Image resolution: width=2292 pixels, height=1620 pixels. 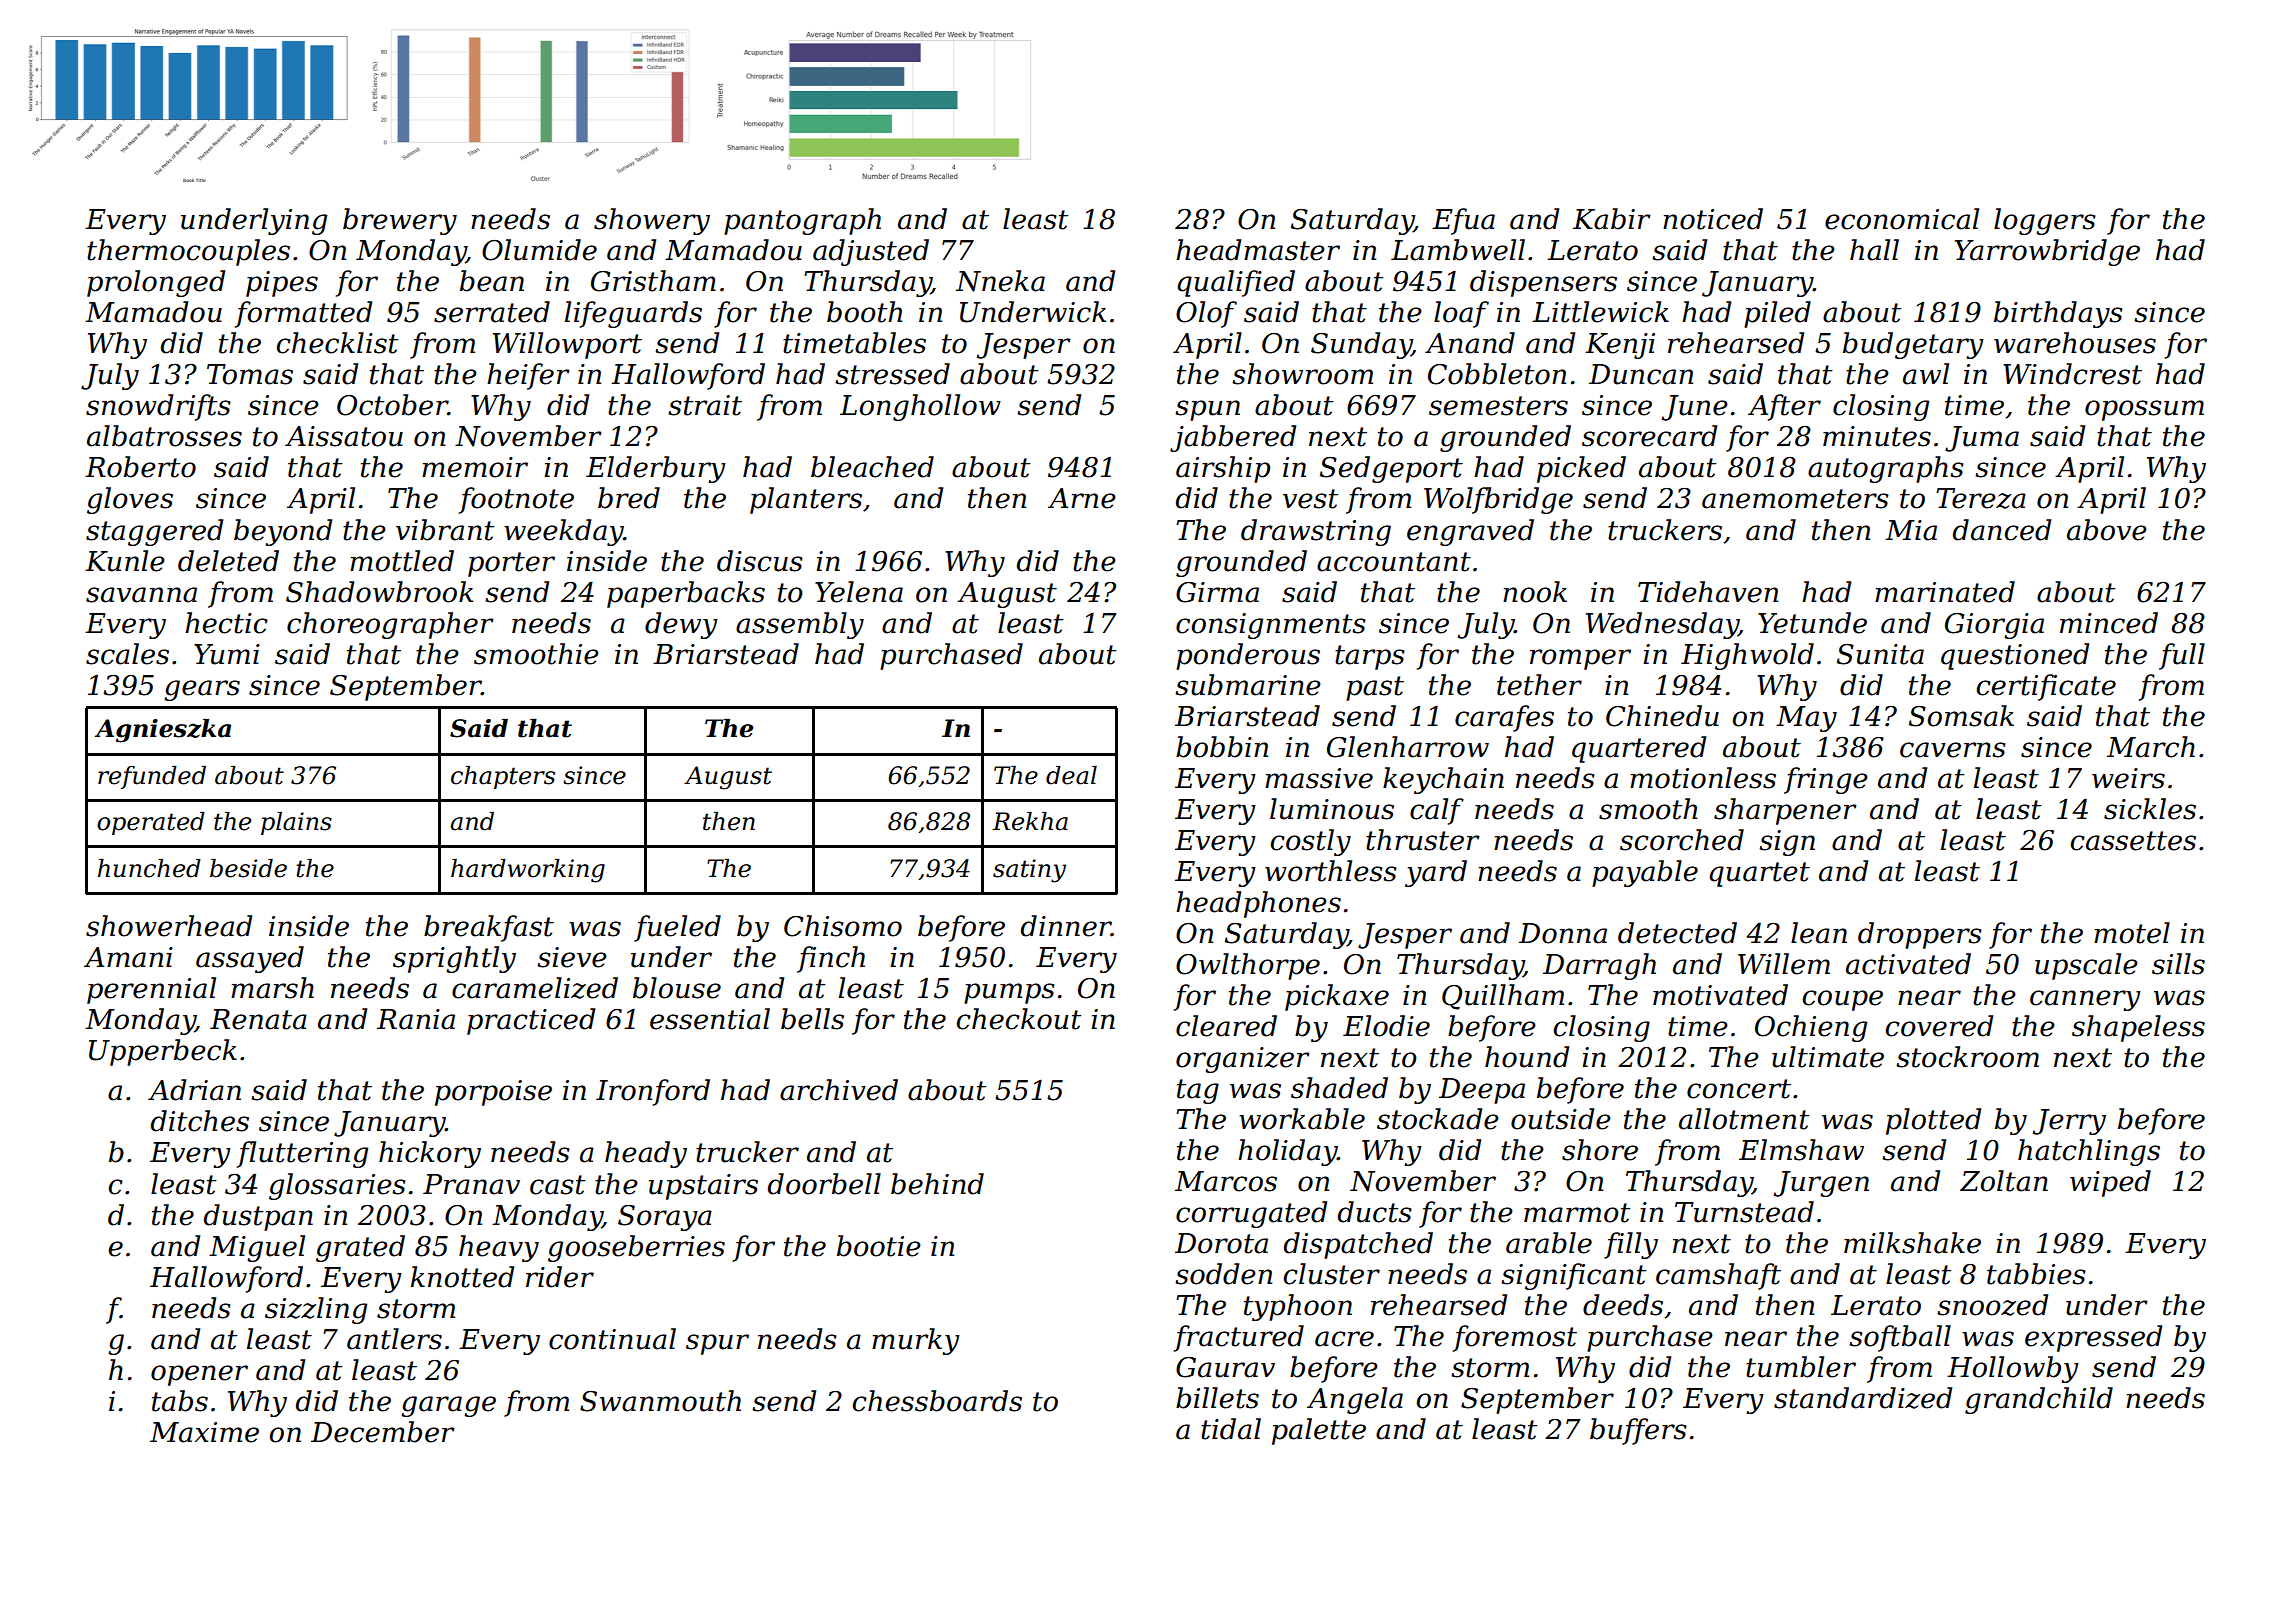 I want to click on chapters, so click(x=503, y=777).
